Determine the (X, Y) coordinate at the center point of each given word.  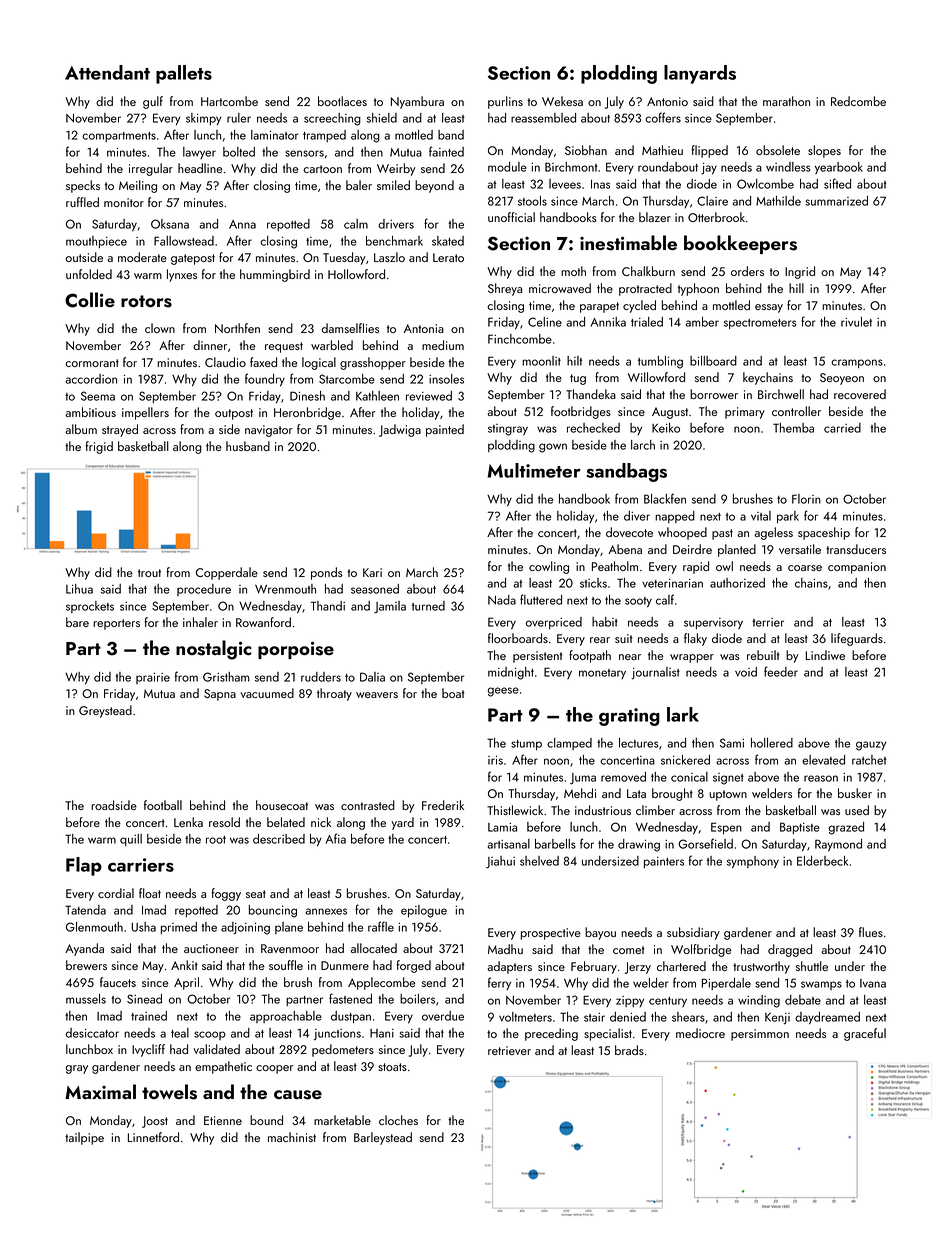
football (163, 805)
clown (160, 328)
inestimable (628, 243)
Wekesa (562, 101)
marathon (786, 101)
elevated (823, 760)
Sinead (144, 999)
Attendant (107, 72)
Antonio (667, 101)
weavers (377, 695)
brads (629, 1050)
